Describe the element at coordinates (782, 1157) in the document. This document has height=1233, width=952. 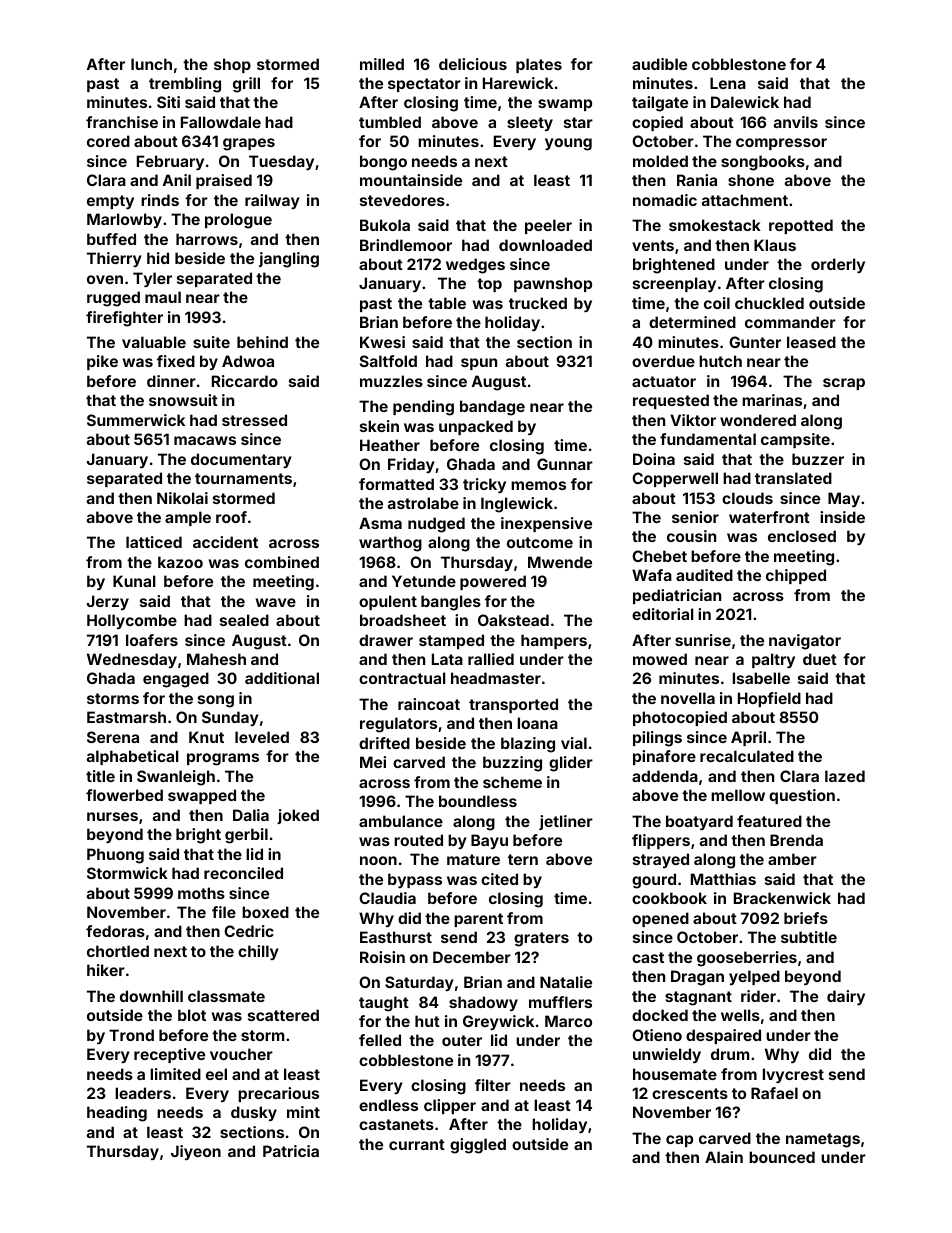
I see `bounced` at that location.
